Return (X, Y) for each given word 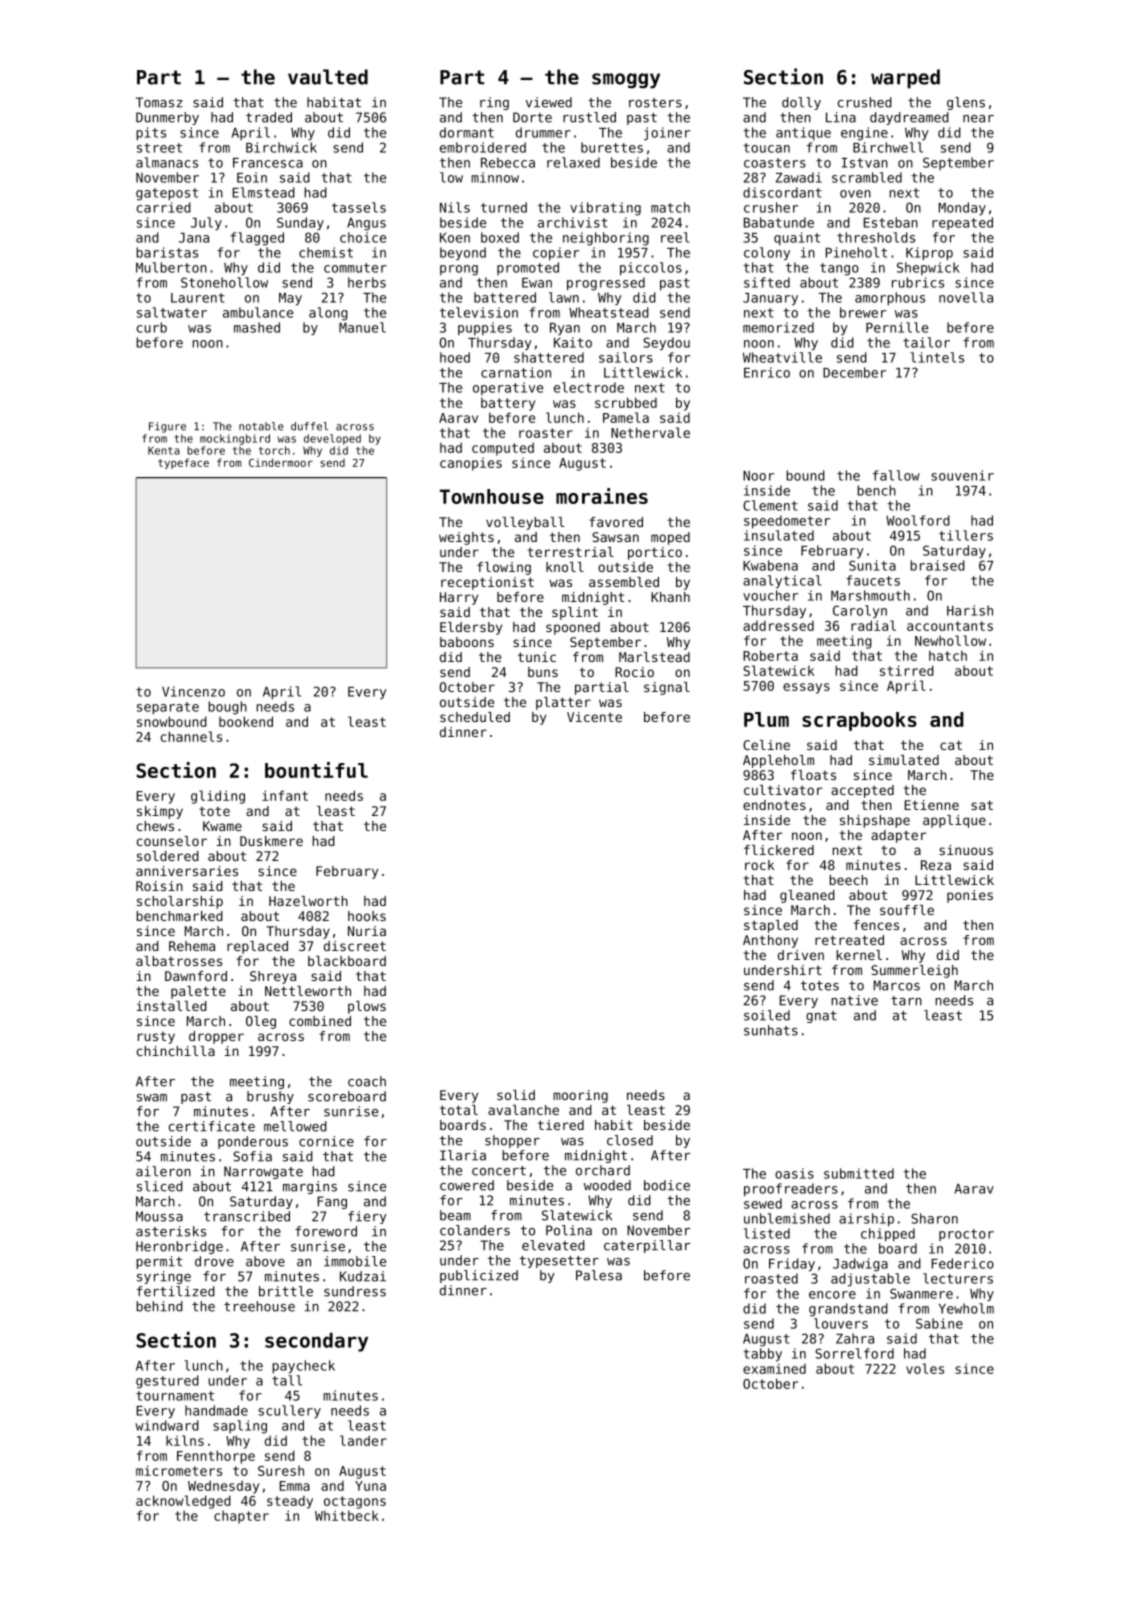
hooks (367, 916)
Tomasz (159, 102)
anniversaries (187, 871)
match (670, 207)
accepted (862, 791)
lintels (937, 357)
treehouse (259, 1306)
